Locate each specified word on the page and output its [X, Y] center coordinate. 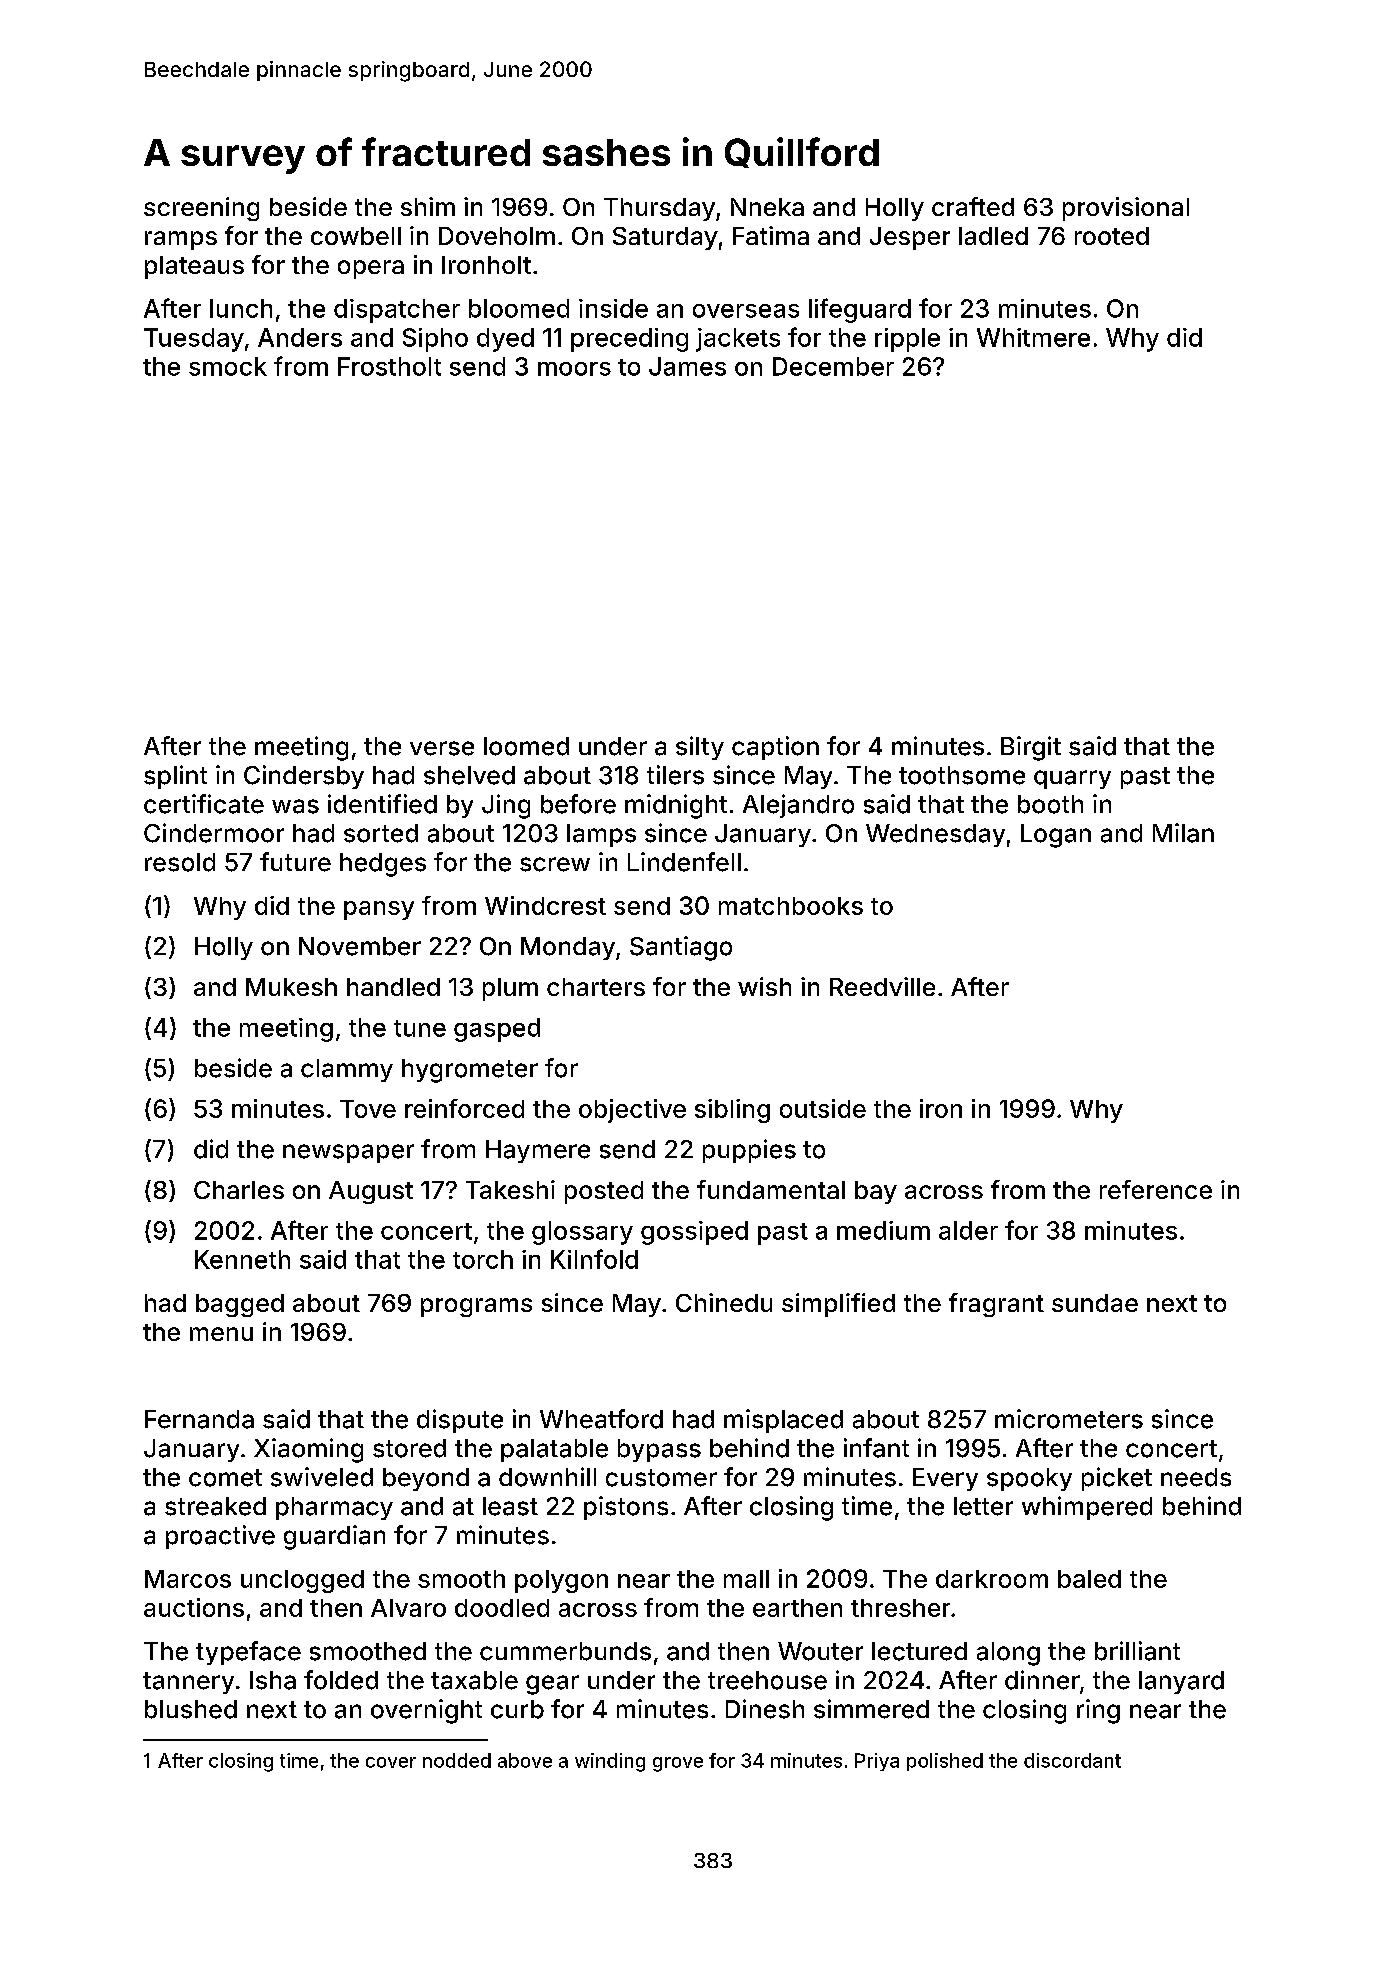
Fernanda [199, 1419]
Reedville [882, 986]
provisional [1126, 209]
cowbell [356, 236]
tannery [188, 1683]
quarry [1072, 779]
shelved [469, 775]
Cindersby [304, 777]
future [295, 862]
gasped [497, 1030]
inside [613, 308]
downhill [547, 1477]
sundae [1095, 1303]
